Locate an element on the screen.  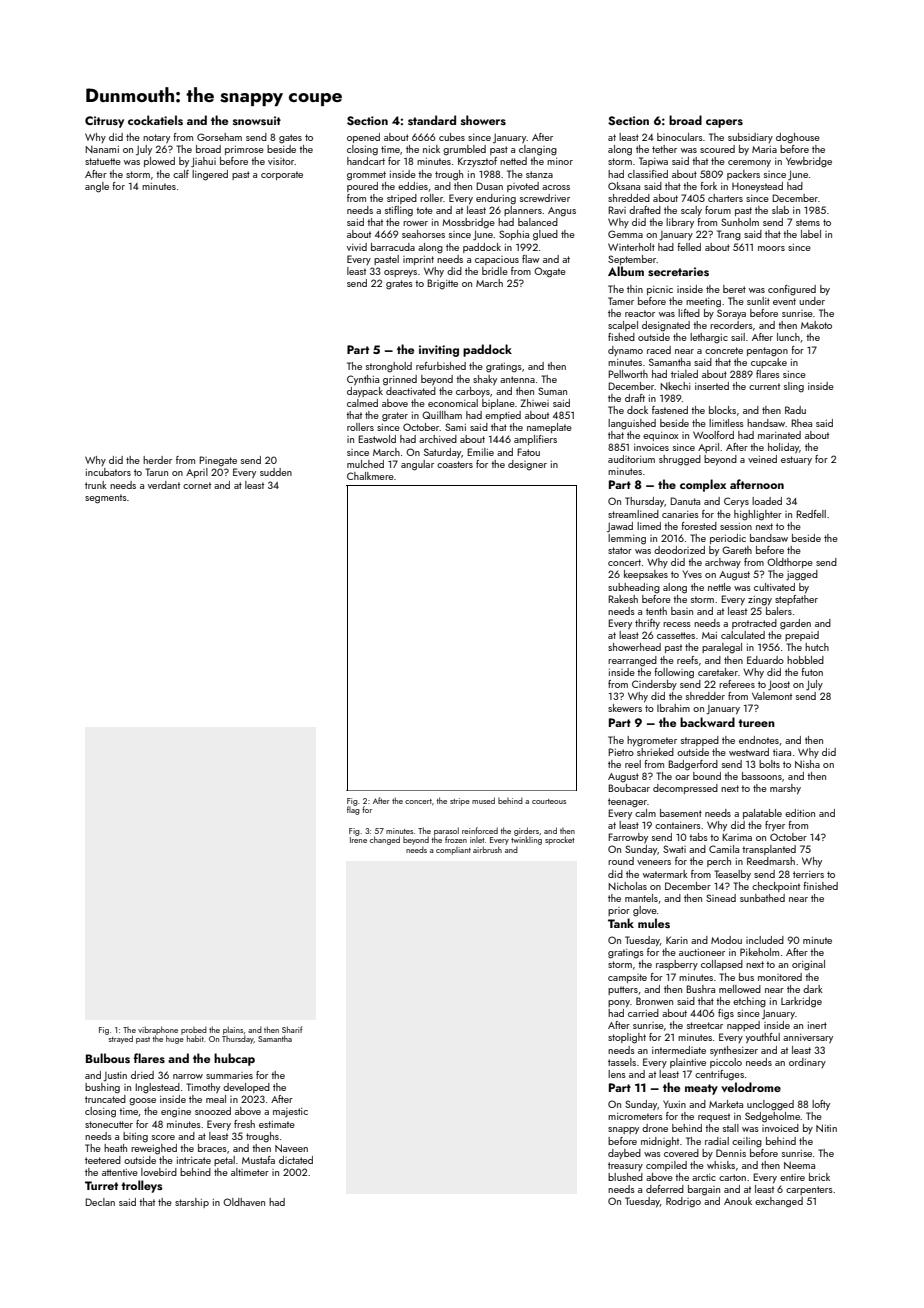
lens is located at coordinates (617, 1074).
